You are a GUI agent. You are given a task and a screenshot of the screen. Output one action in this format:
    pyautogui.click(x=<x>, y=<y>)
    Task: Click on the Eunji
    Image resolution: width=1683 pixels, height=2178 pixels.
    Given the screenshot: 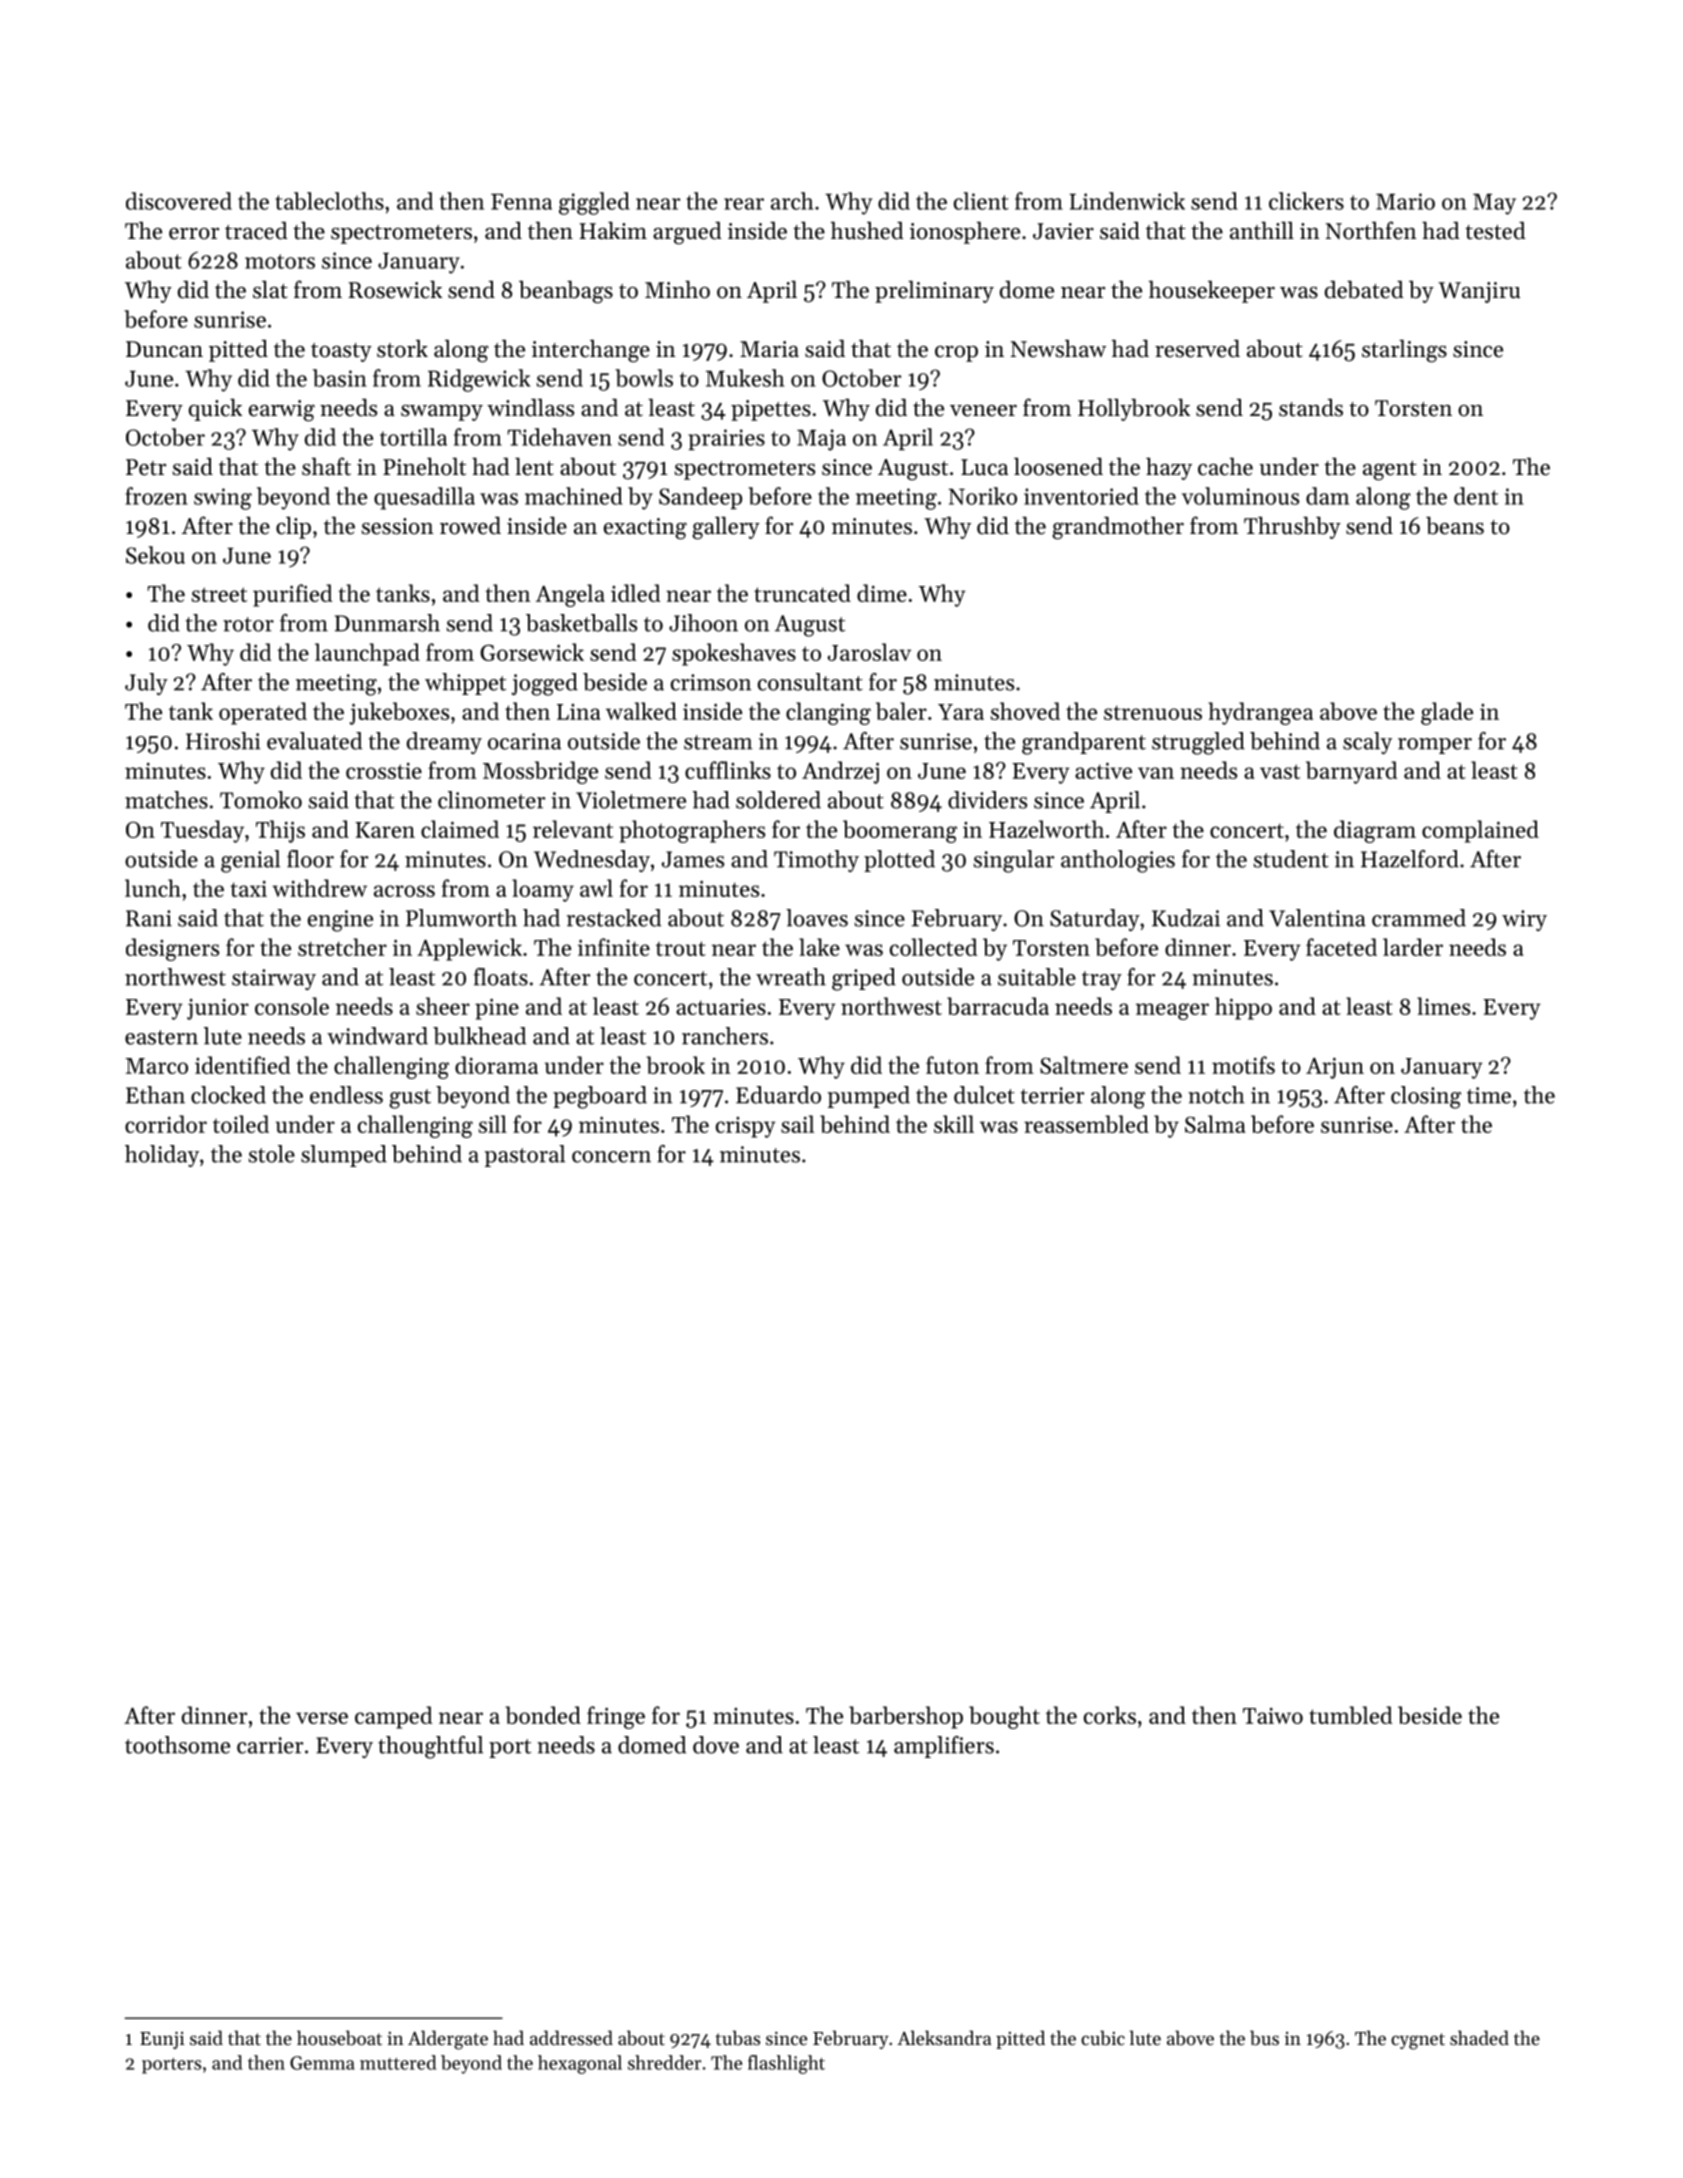 What is the action you would take?
    pyautogui.click(x=162, y=2040)
